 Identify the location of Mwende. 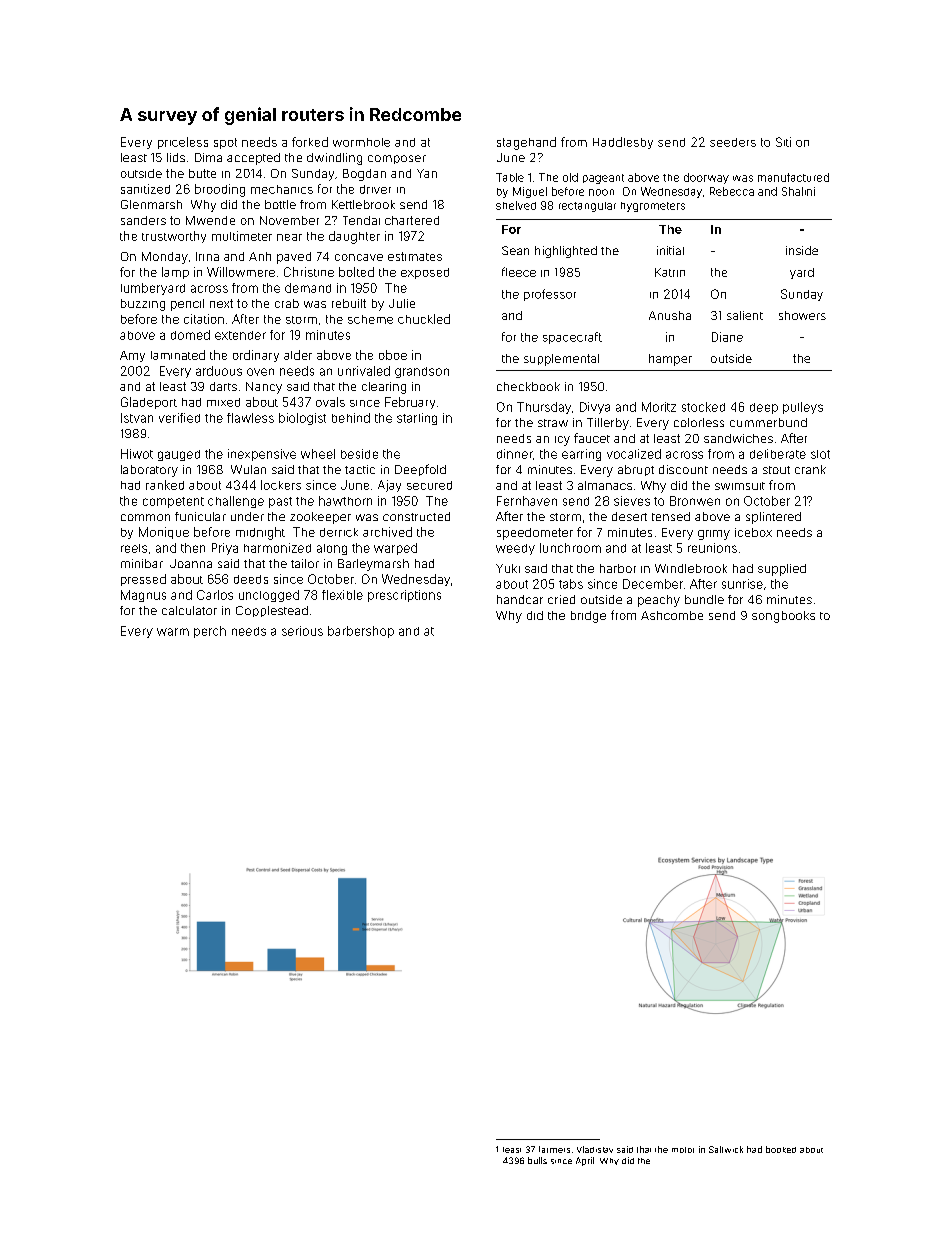
(210, 220).
